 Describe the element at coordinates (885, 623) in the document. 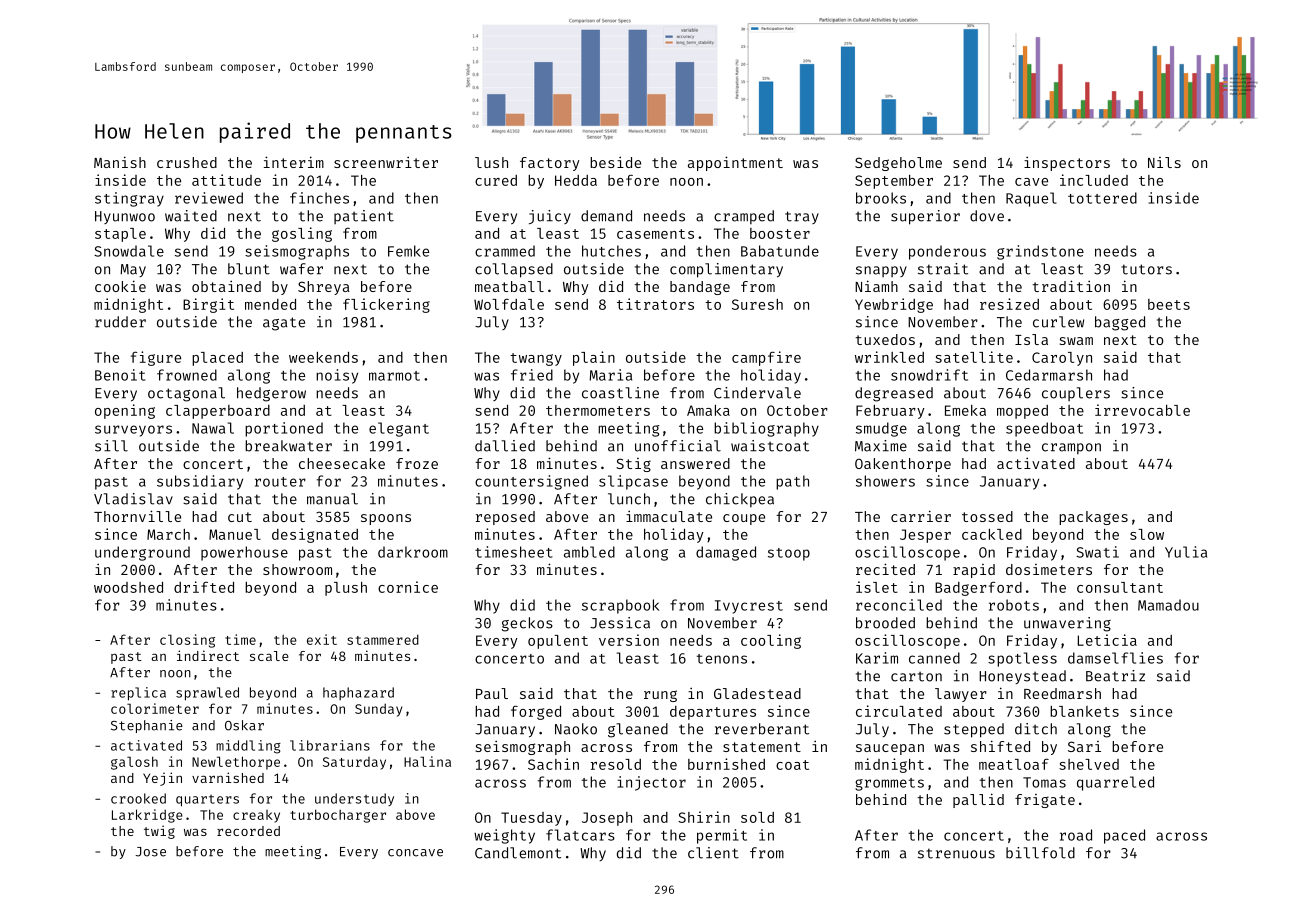

I see `brooded` at that location.
